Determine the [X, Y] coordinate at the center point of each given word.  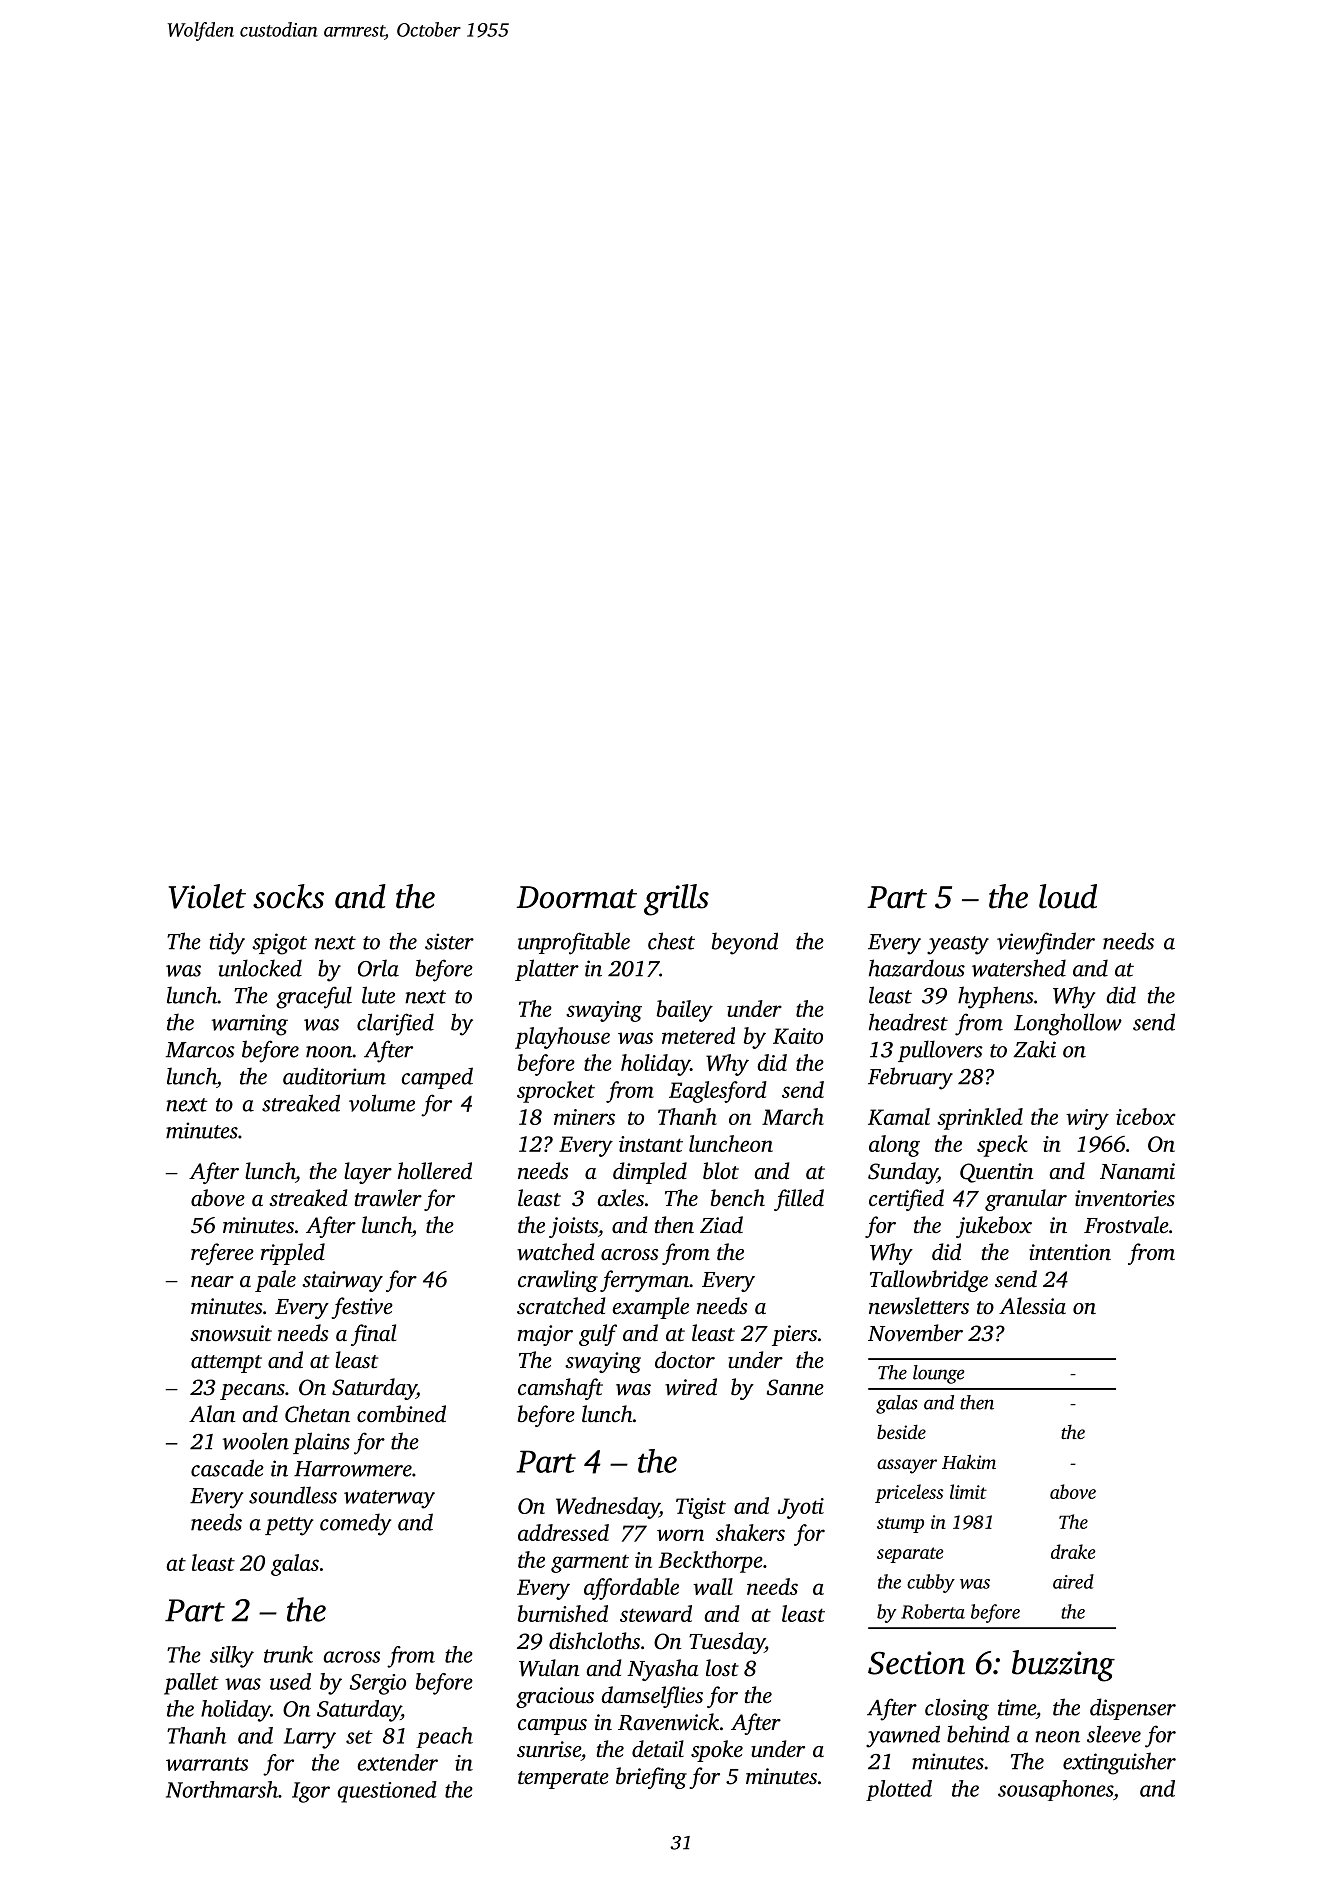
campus [552, 1727]
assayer [907, 1466]
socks [288, 896]
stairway [342, 1281]
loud [1068, 896]
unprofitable [574, 943]
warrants [207, 1764]
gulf [598, 1335]
